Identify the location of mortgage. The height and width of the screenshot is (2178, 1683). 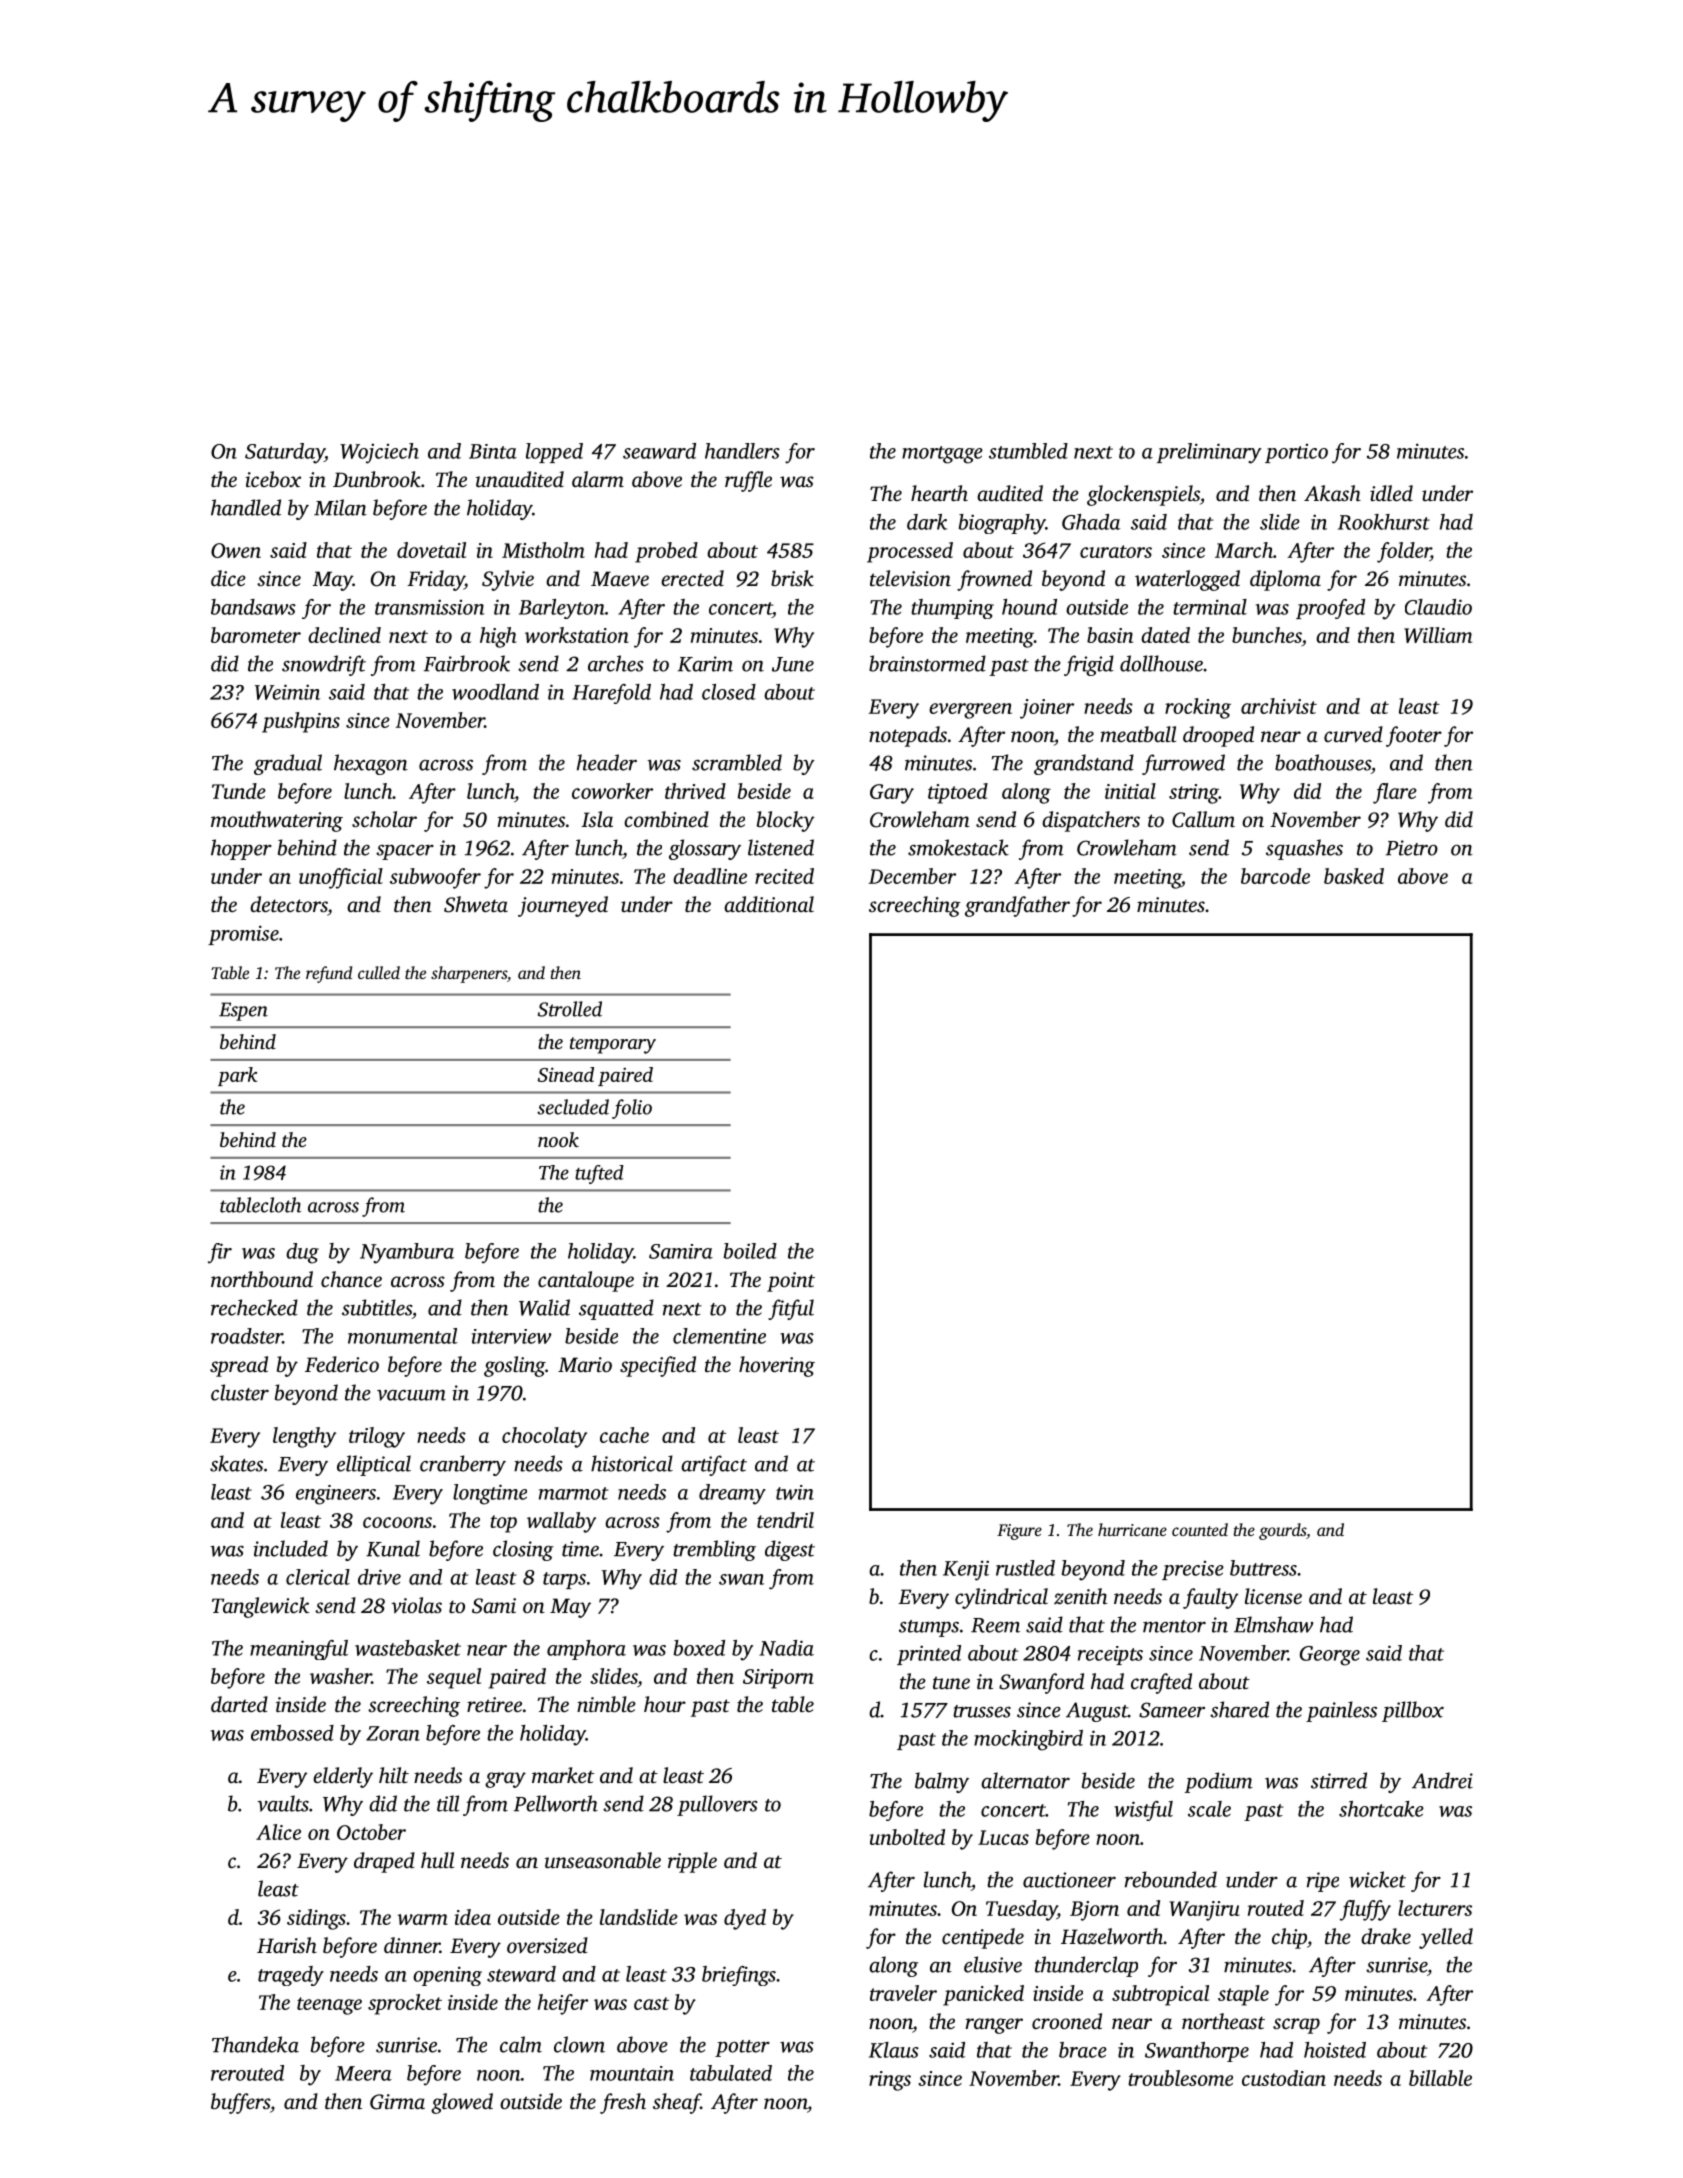
(942, 455).
